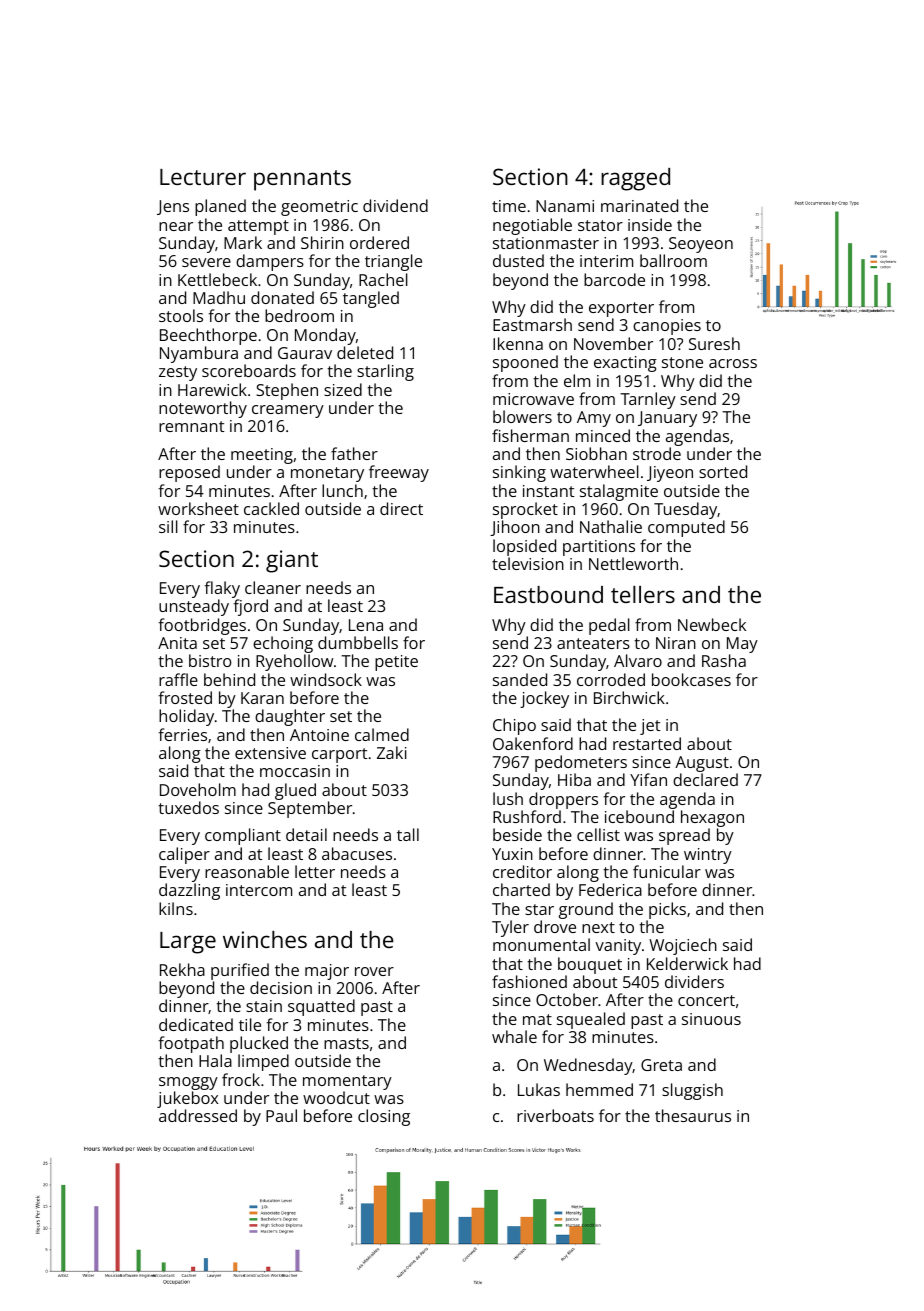  What do you see at coordinates (711, 1019) in the screenshot?
I see `sinuous` at bounding box center [711, 1019].
